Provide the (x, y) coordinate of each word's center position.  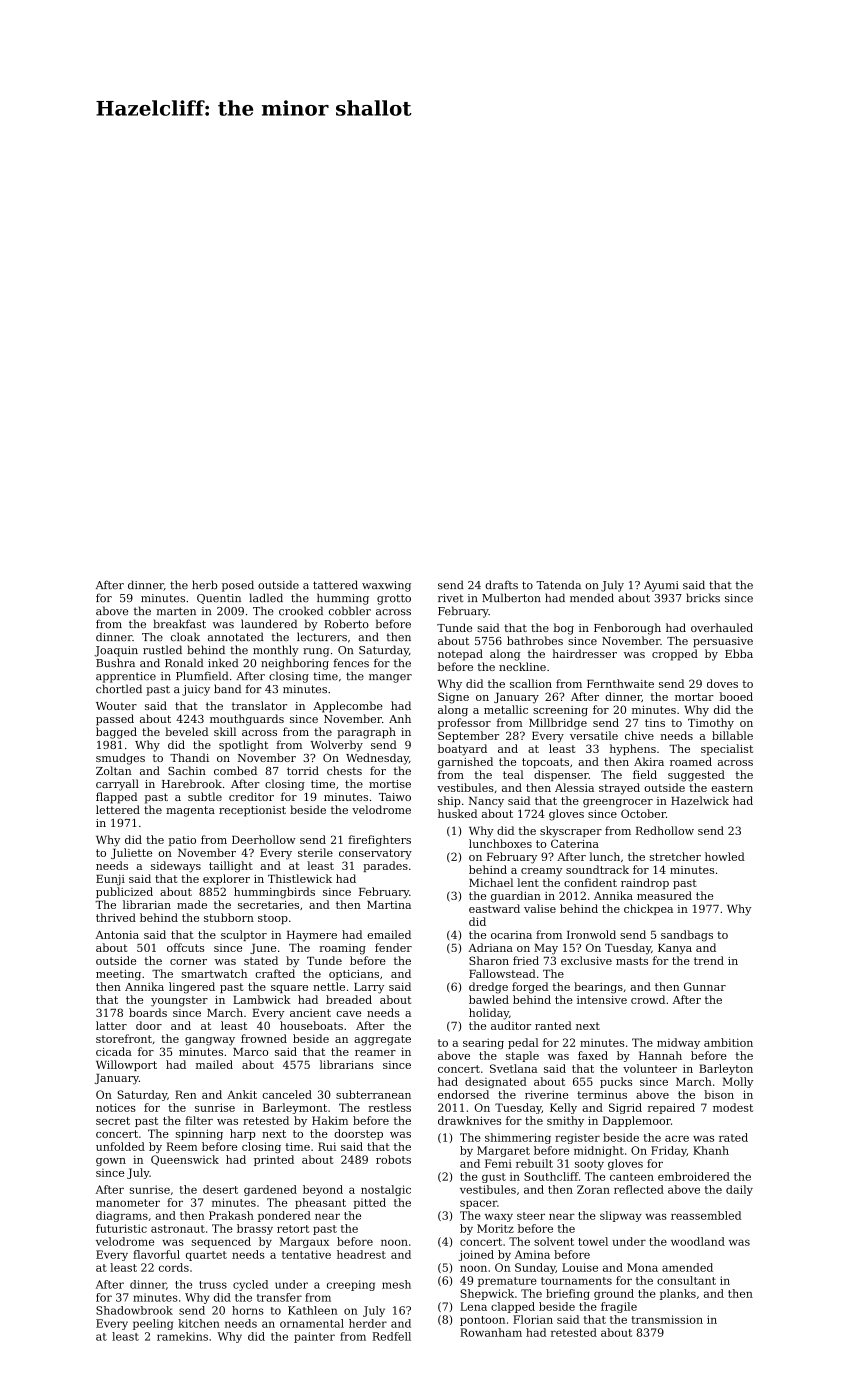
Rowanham (491, 1332)
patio (182, 841)
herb (205, 584)
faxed (593, 1055)
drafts (501, 585)
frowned (264, 1038)
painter (314, 1337)
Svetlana (513, 1068)
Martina (389, 905)
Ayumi (661, 586)
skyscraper (571, 832)
